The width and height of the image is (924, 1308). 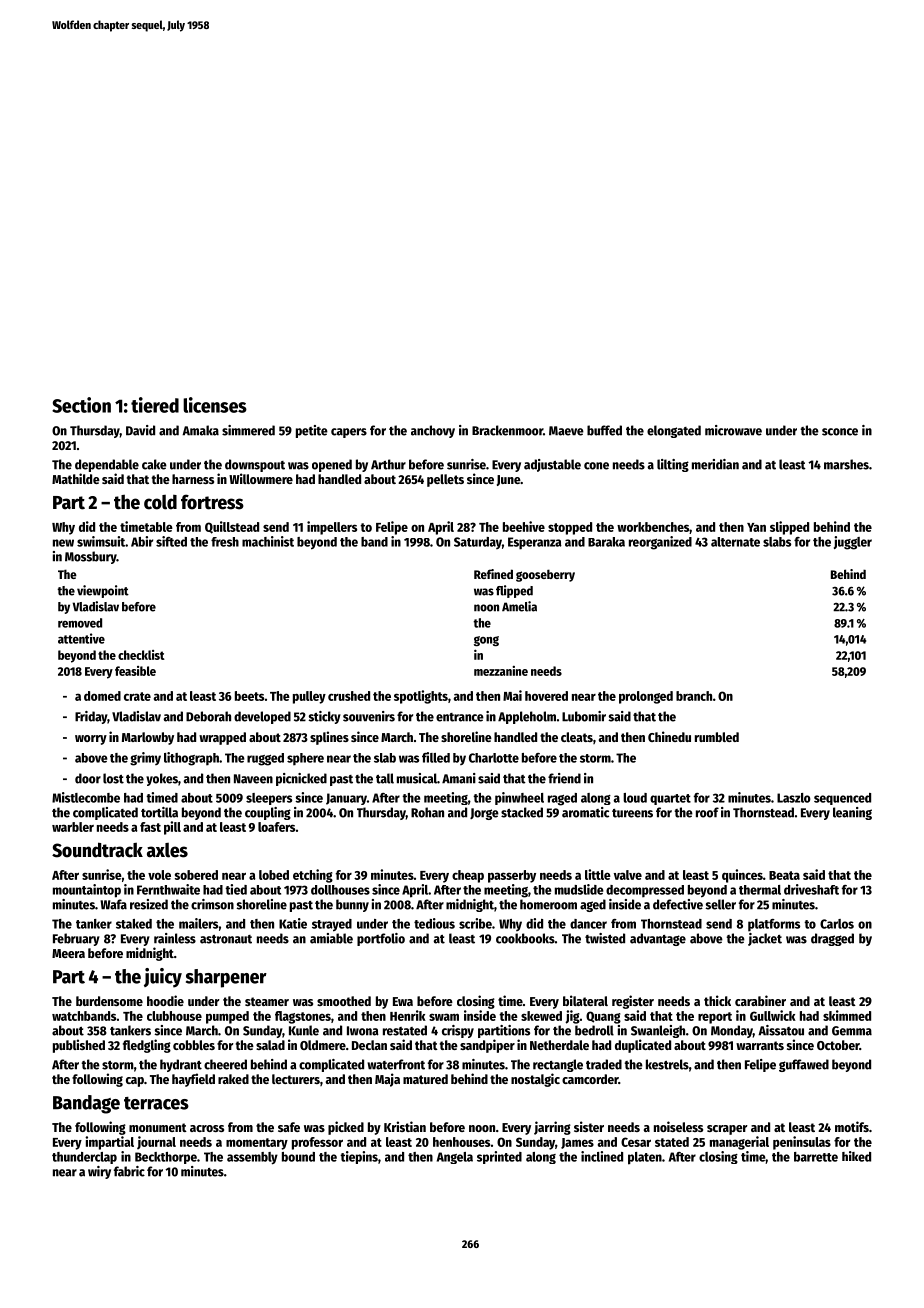 What do you see at coordinates (215, 405) in the image?
I see `licenses` at bounding box center [215, 405].
